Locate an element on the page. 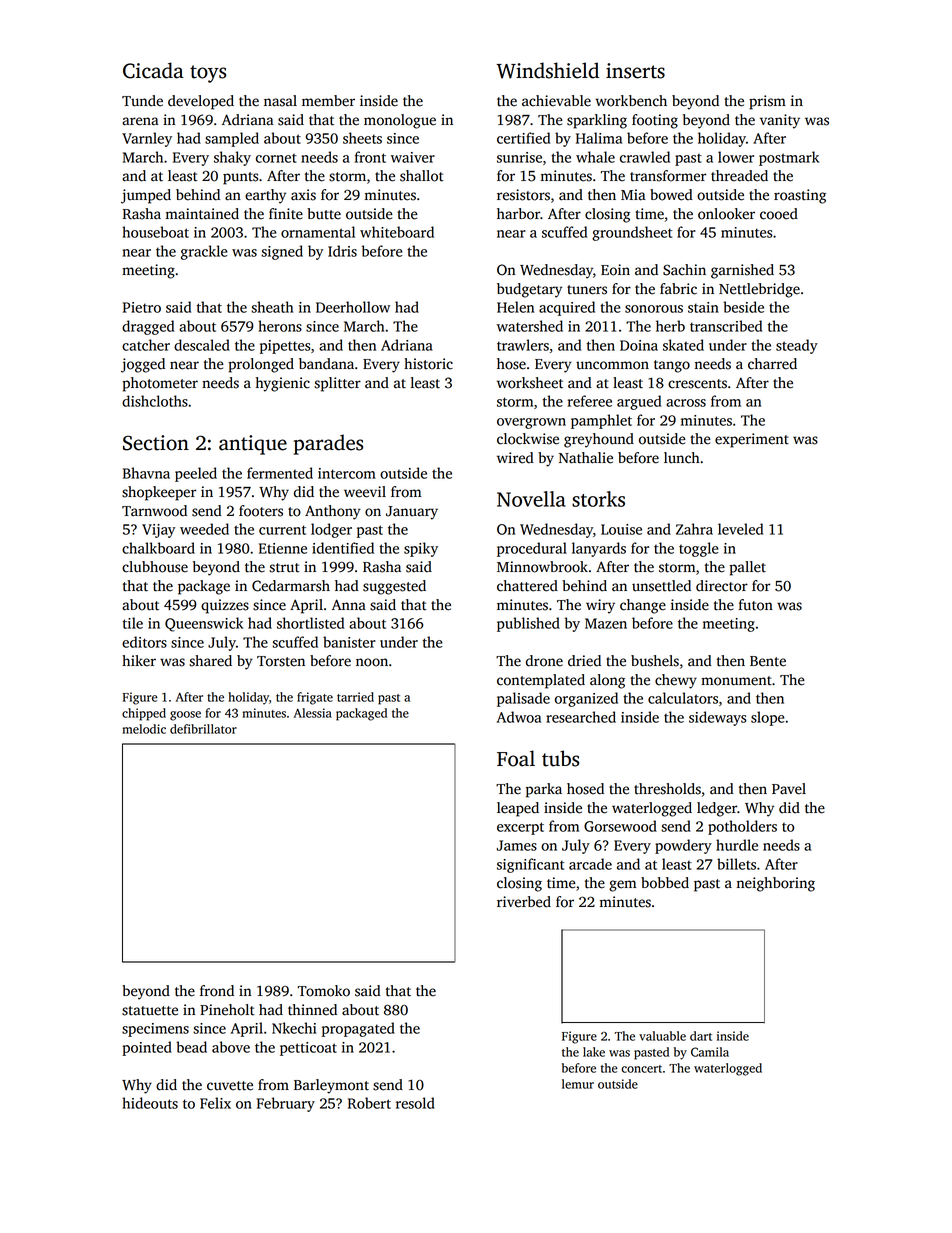 This image has height=1233, width=952. Camila is located at coordinates (710, 1052).
